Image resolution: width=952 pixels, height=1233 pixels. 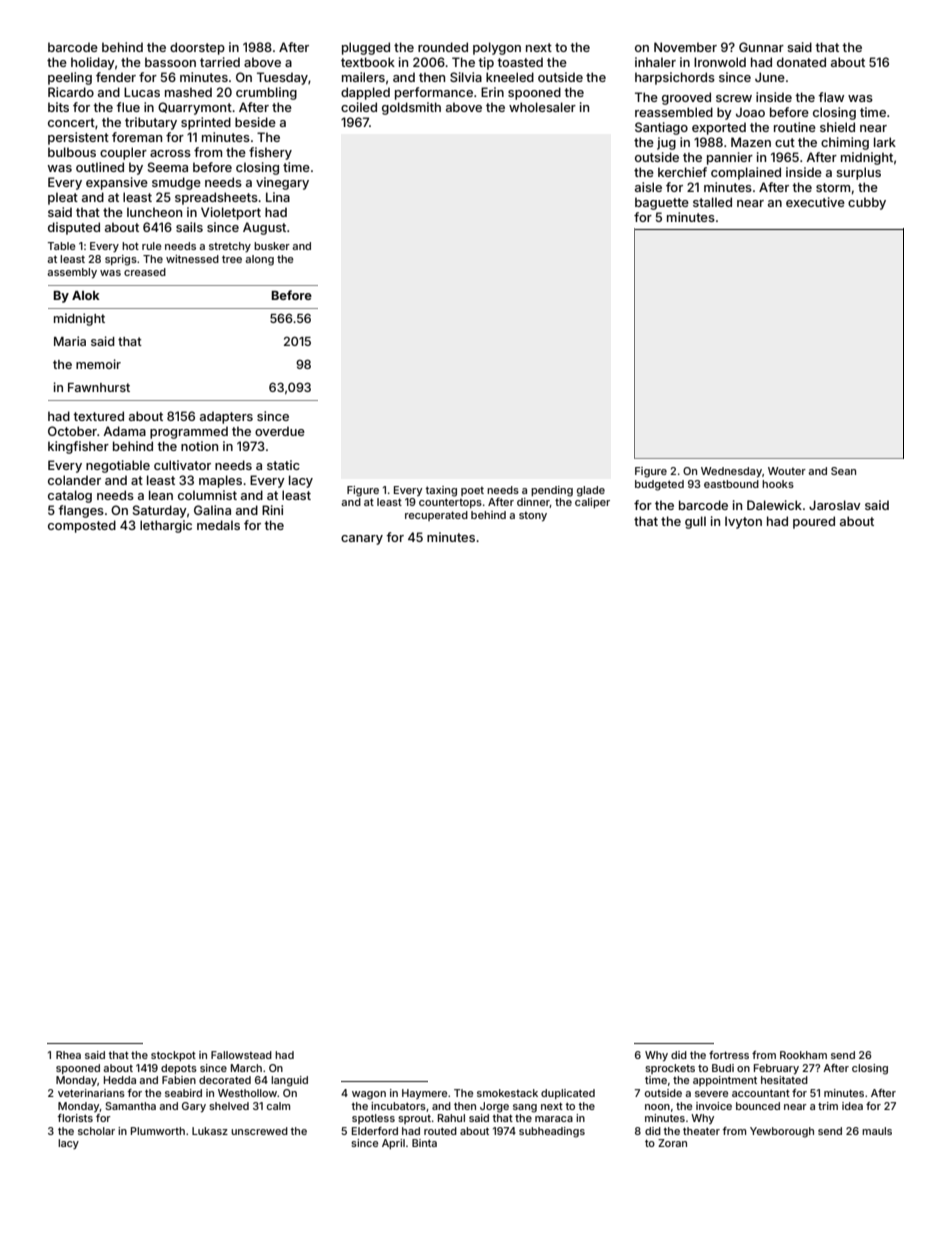 What do you see at coordinates (801, 62) in the screenshot?
I see `donated` at bounding box center [801, 62].
